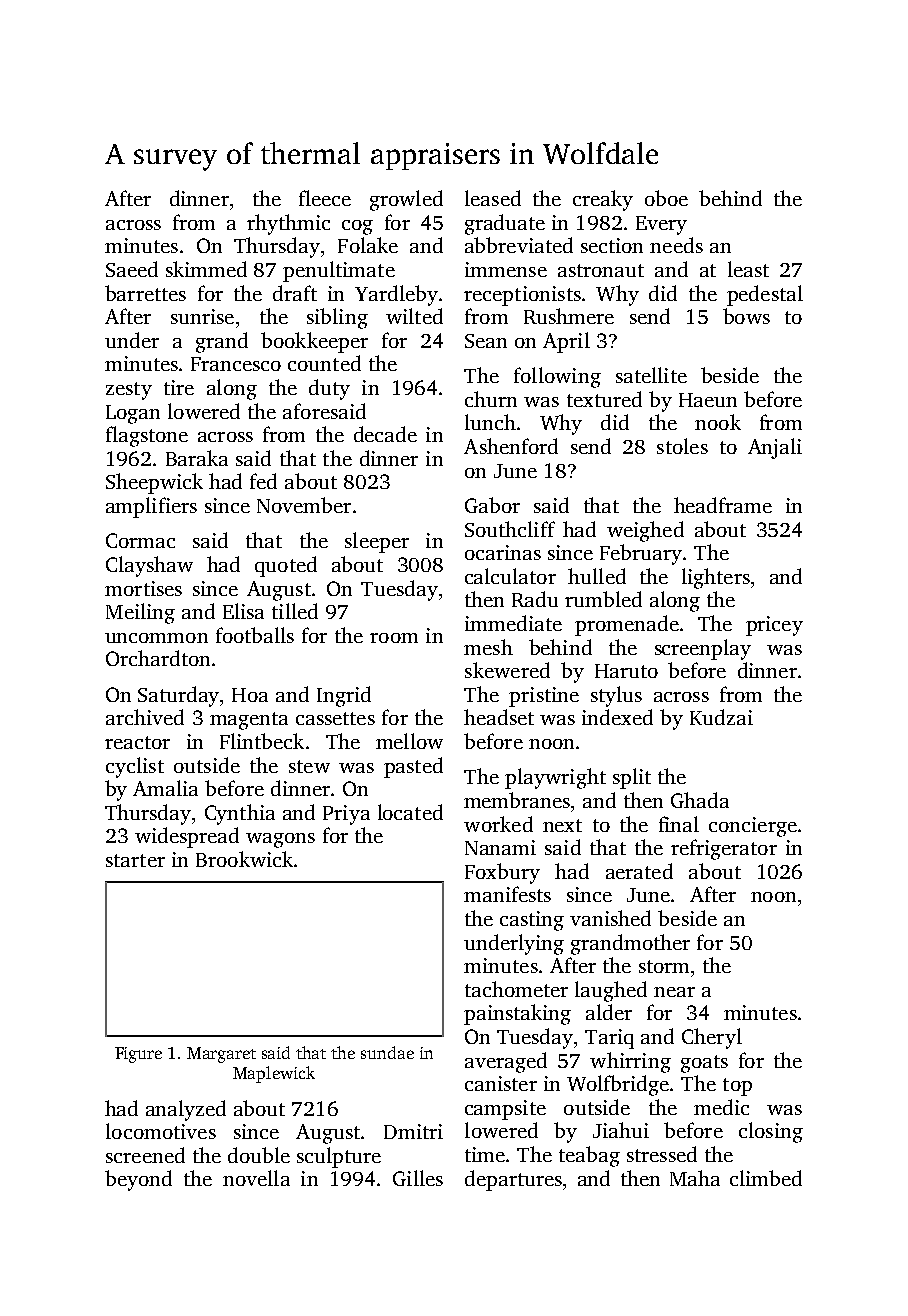 This screenshot has height=1316, width=908. What do you see at coordinates (409, 741) in the screenshot?
I see `mellow` at bounding box center [409, 741].
